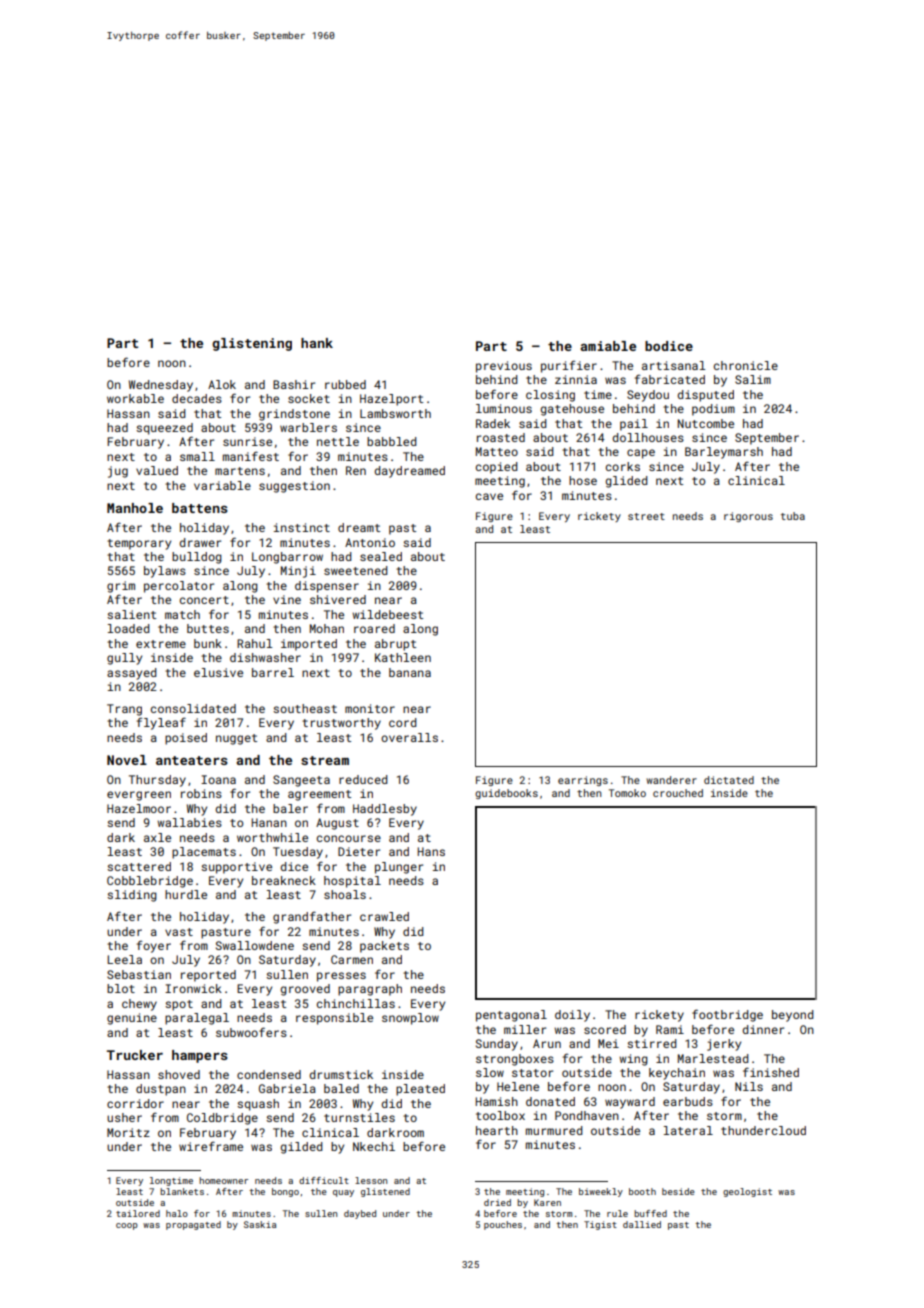 This document has width=924, height=1308. What do you see at coordinates (287, 599) in the document?
I see `vine` at bounding box center [287, 599].
